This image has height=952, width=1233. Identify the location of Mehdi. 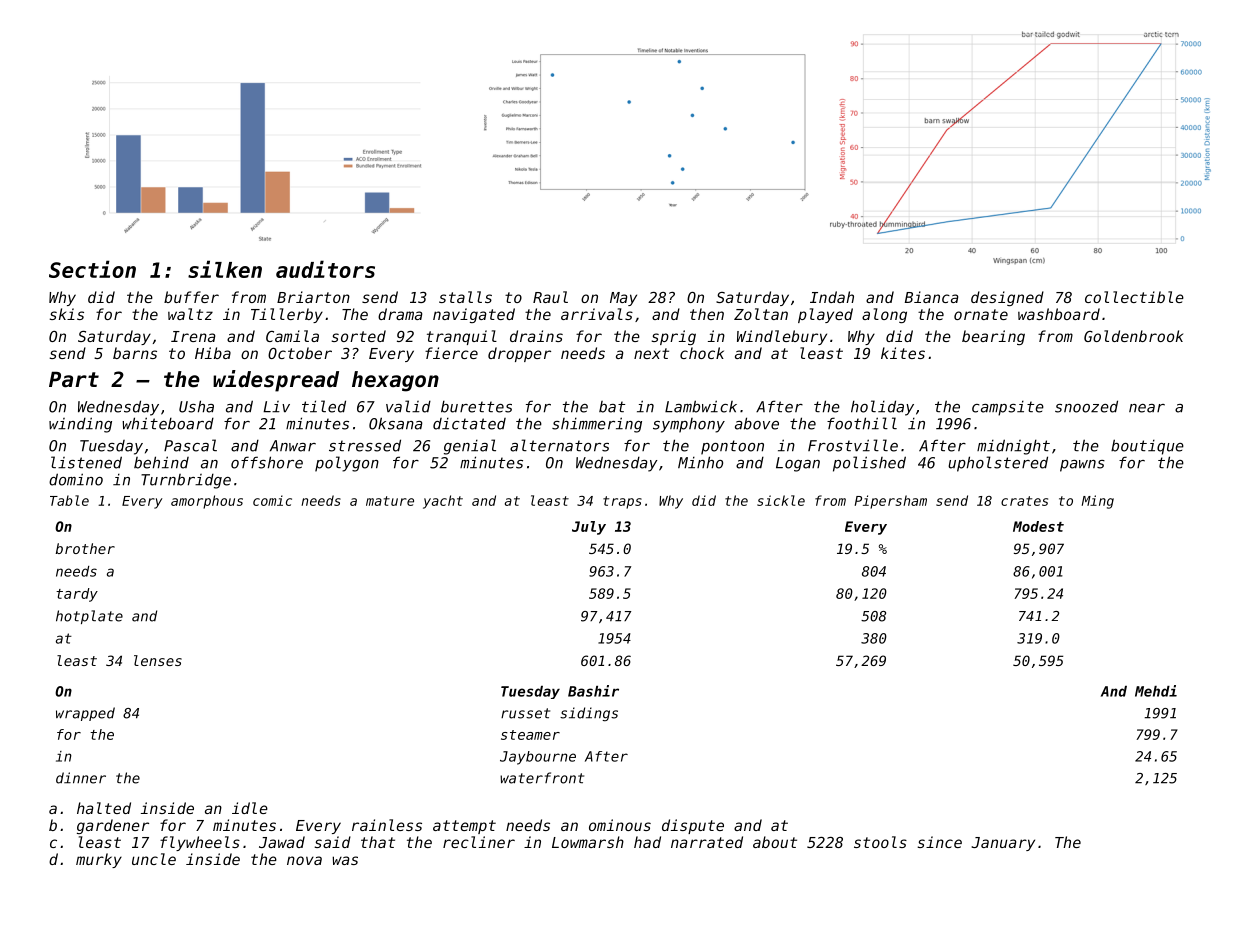
(1156, 691).
